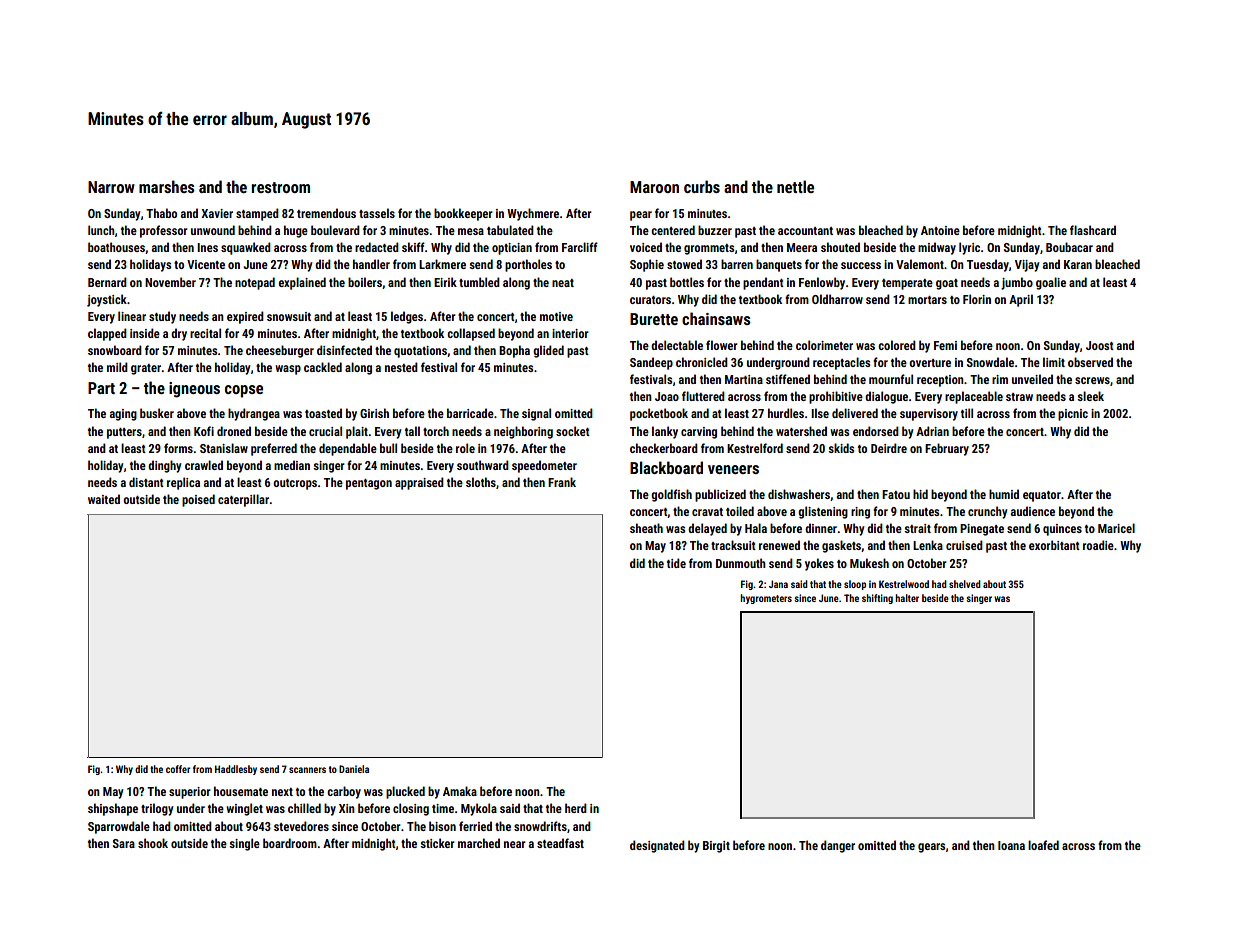 The height and width of the image is (952, 1233). What do you see at coordinates (326, 213) in the image?
I see `tremendous` at bounding box center [326, 213].
